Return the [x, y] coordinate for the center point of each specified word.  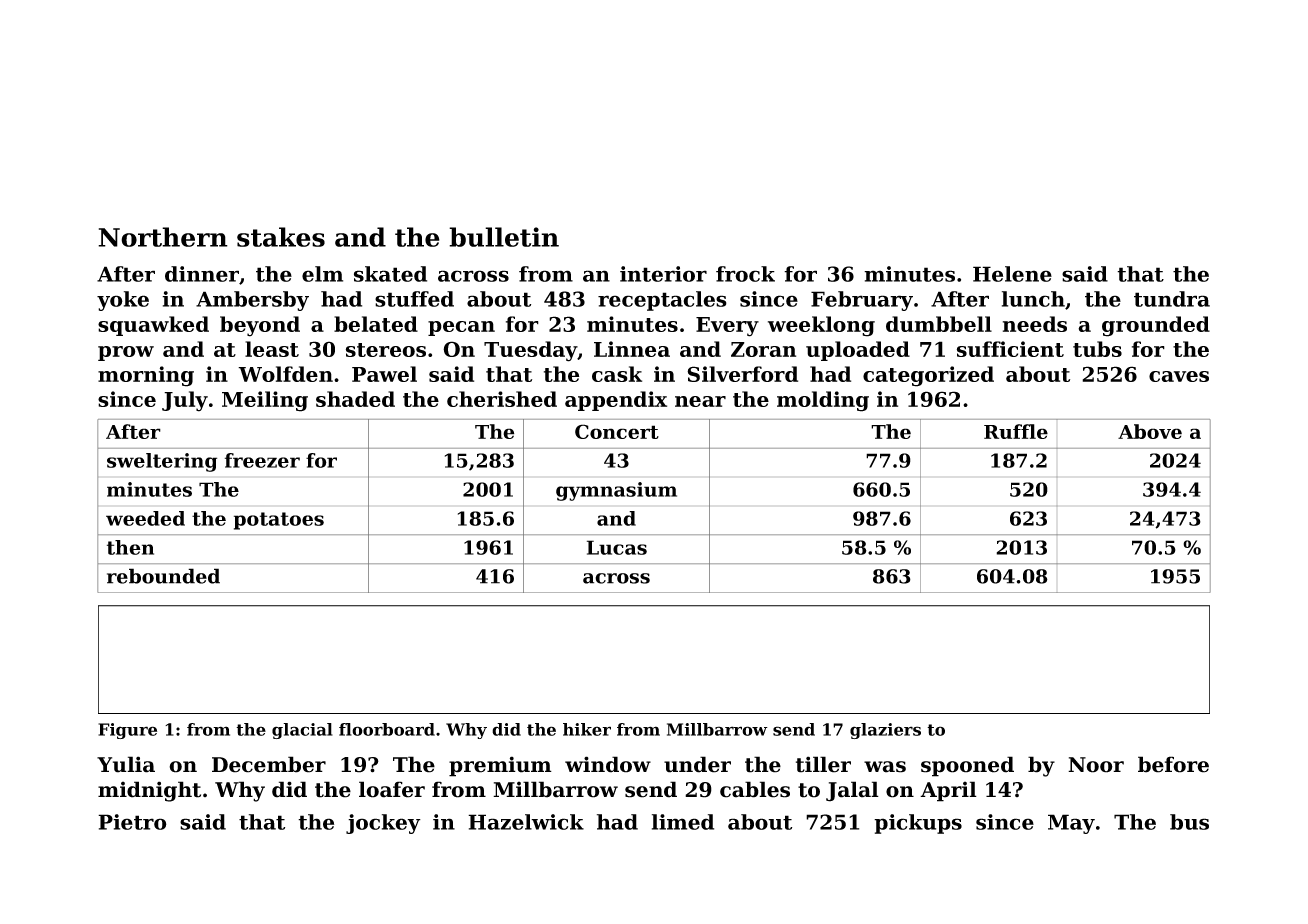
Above [1150, 431]
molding [823, 401]
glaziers [885, 731]
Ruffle [1016, 431]
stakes [281, 237]
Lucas [617, 547]
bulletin [504, 237]
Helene [1012, 274]
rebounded [163, 576]
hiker [587, 729]
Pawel [384, 374]
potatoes [279, 521]
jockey [383, 824]
